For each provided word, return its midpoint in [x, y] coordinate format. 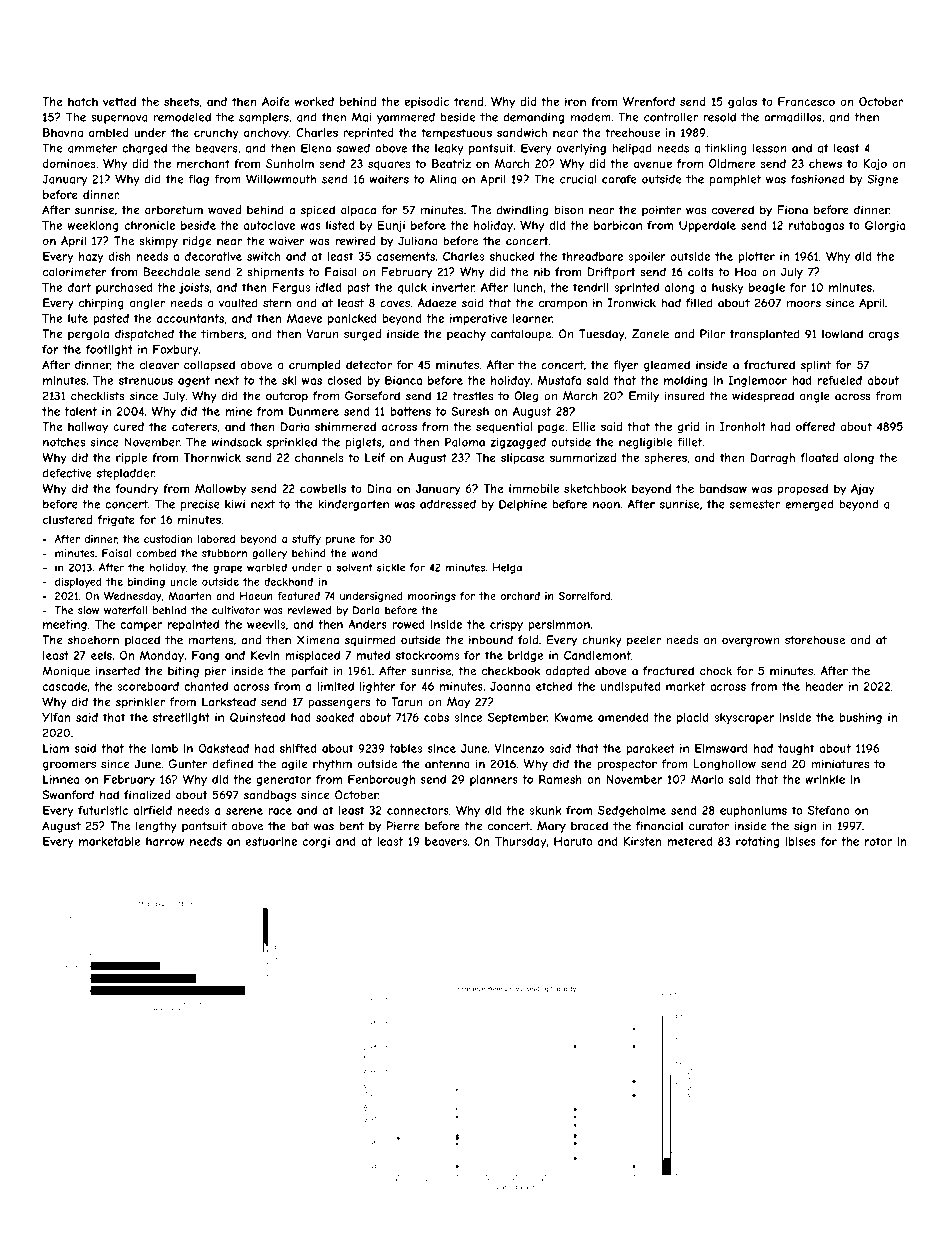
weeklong [93, 226]
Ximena [318, 640]
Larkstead [229, 702]
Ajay [863, 490]
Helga [507, 568]
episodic [426, 102]
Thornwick [212, 457]
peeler [644, 641]
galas [742, 102]
